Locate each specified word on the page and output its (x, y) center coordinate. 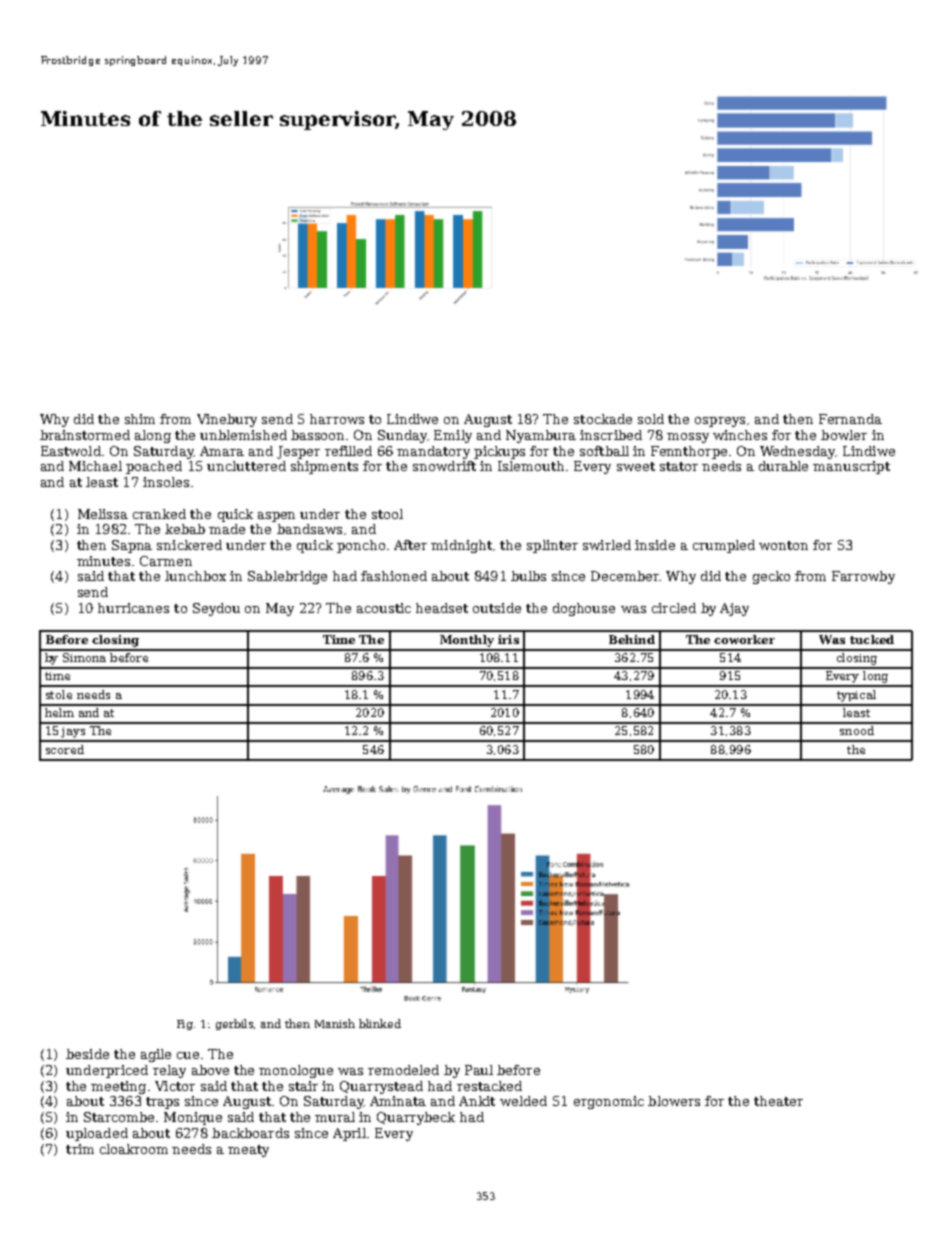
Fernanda (850, 419)
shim (140, 419)
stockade (603, 419)
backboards (250, 1133)
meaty (248, 1151)
